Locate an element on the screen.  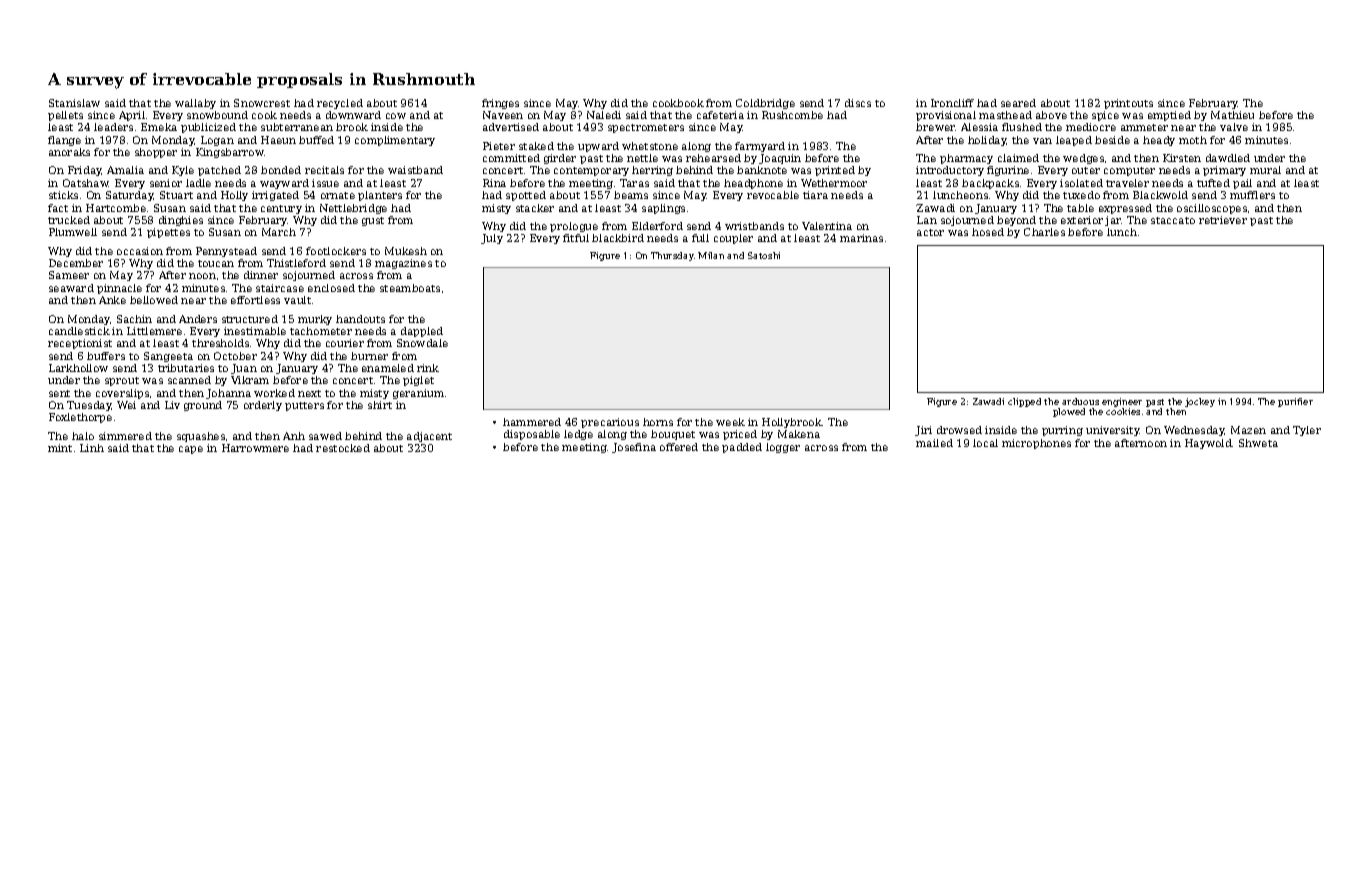
logger is located at coordinates (783, 448).
